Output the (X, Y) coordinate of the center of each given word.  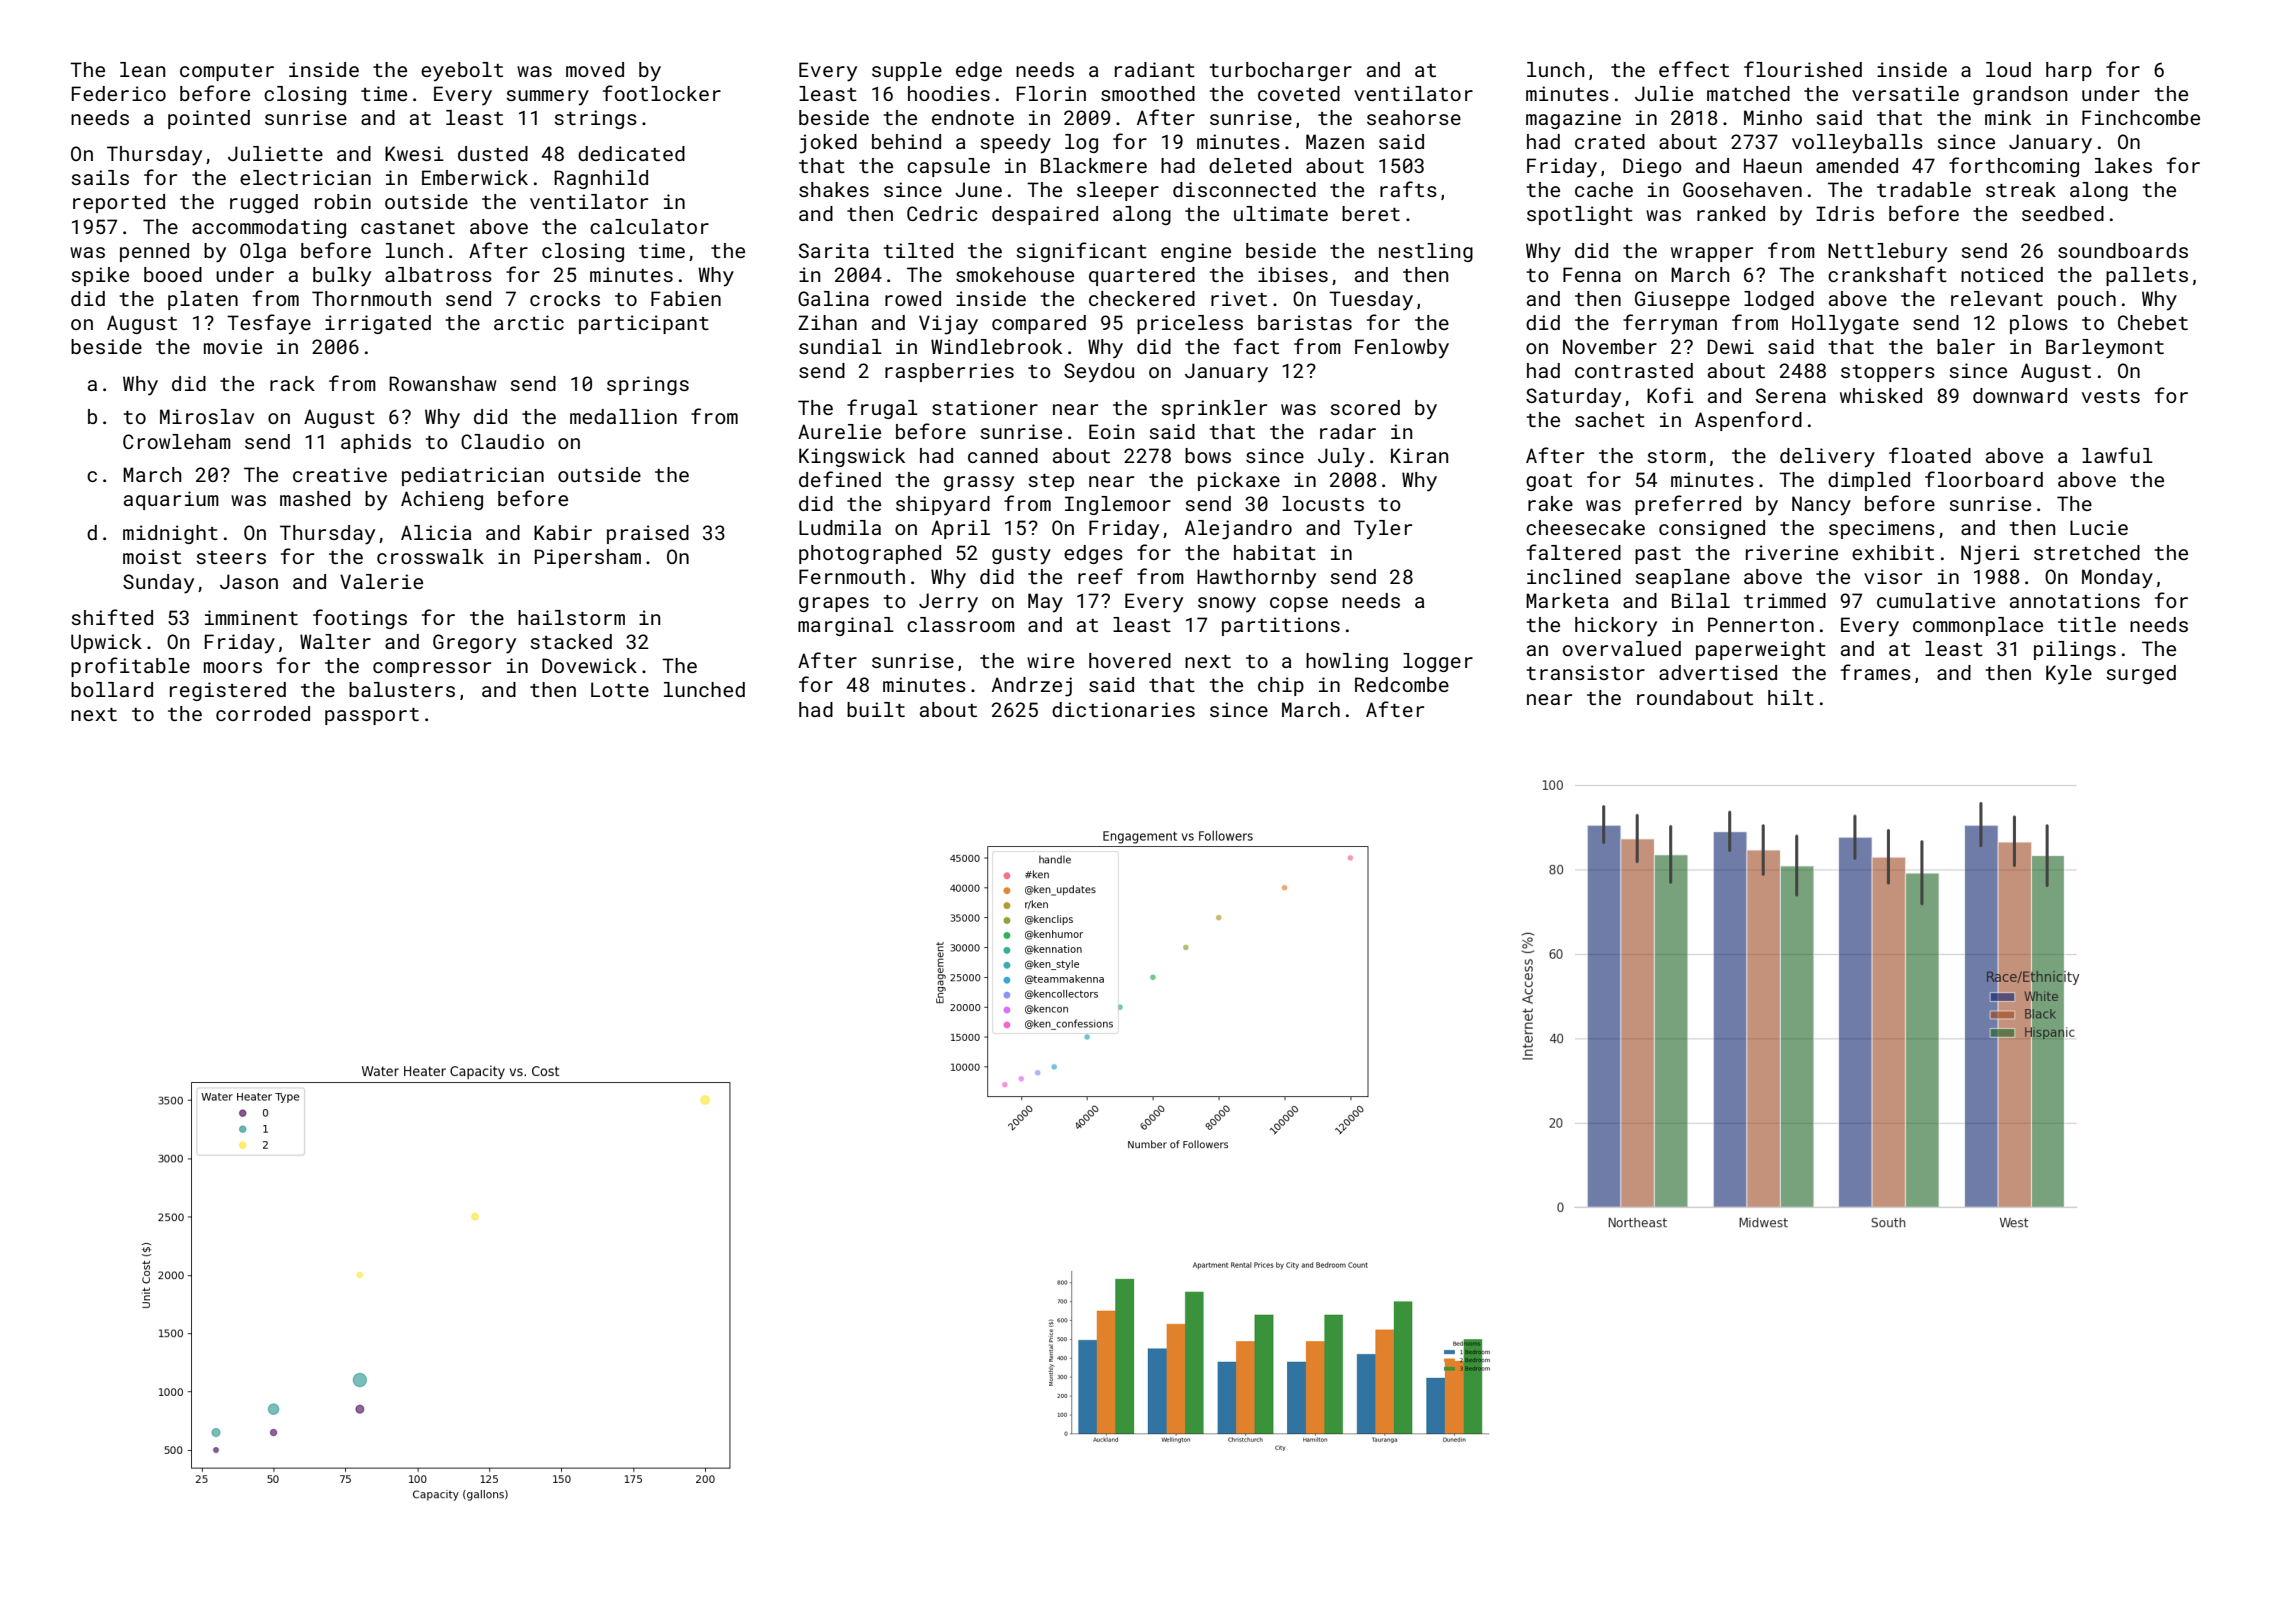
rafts (1408, 189)
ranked (1731, 213)
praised (648, 534)
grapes (834, 604)
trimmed (1785, 600)
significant (1082, 252)
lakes (2123, 165)
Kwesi (414, 153)
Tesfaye (269, 324)
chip (1281, 686)
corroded (263, 713)
